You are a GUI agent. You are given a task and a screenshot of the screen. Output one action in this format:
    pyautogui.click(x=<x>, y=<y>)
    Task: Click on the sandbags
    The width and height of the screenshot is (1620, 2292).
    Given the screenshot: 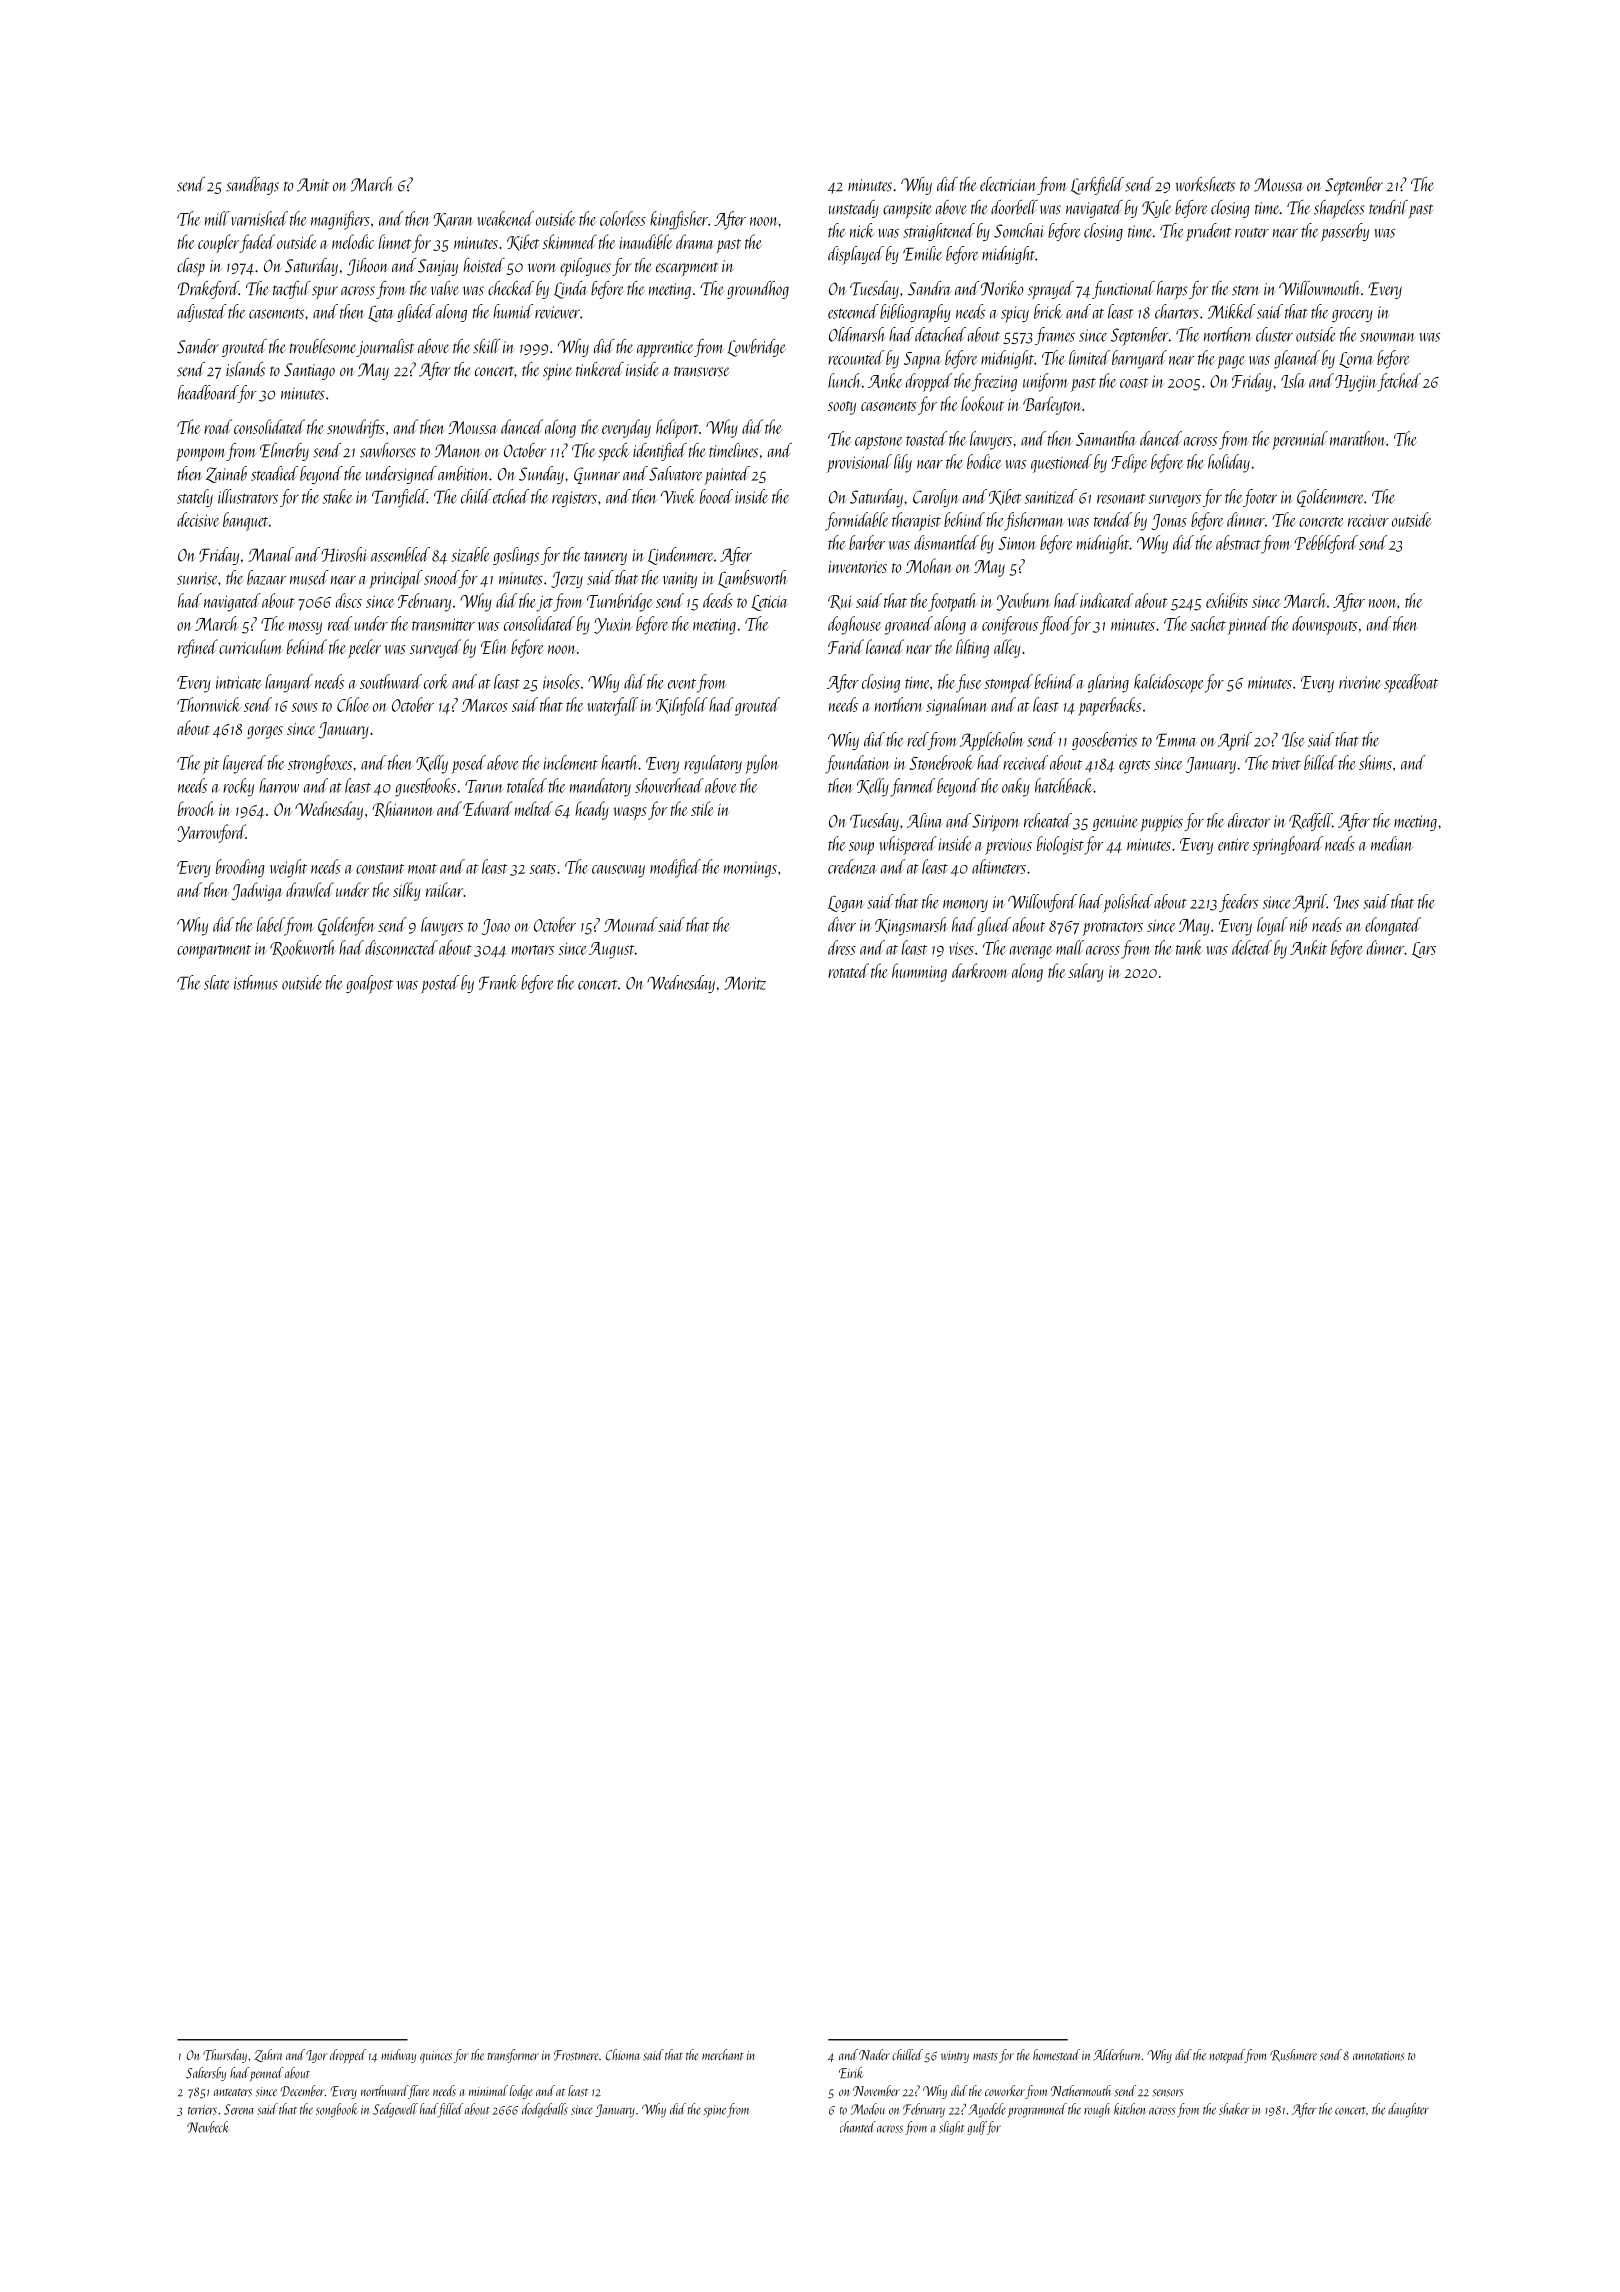 What is the action you would take?
    pyautogui.click(x=252, y=186)
